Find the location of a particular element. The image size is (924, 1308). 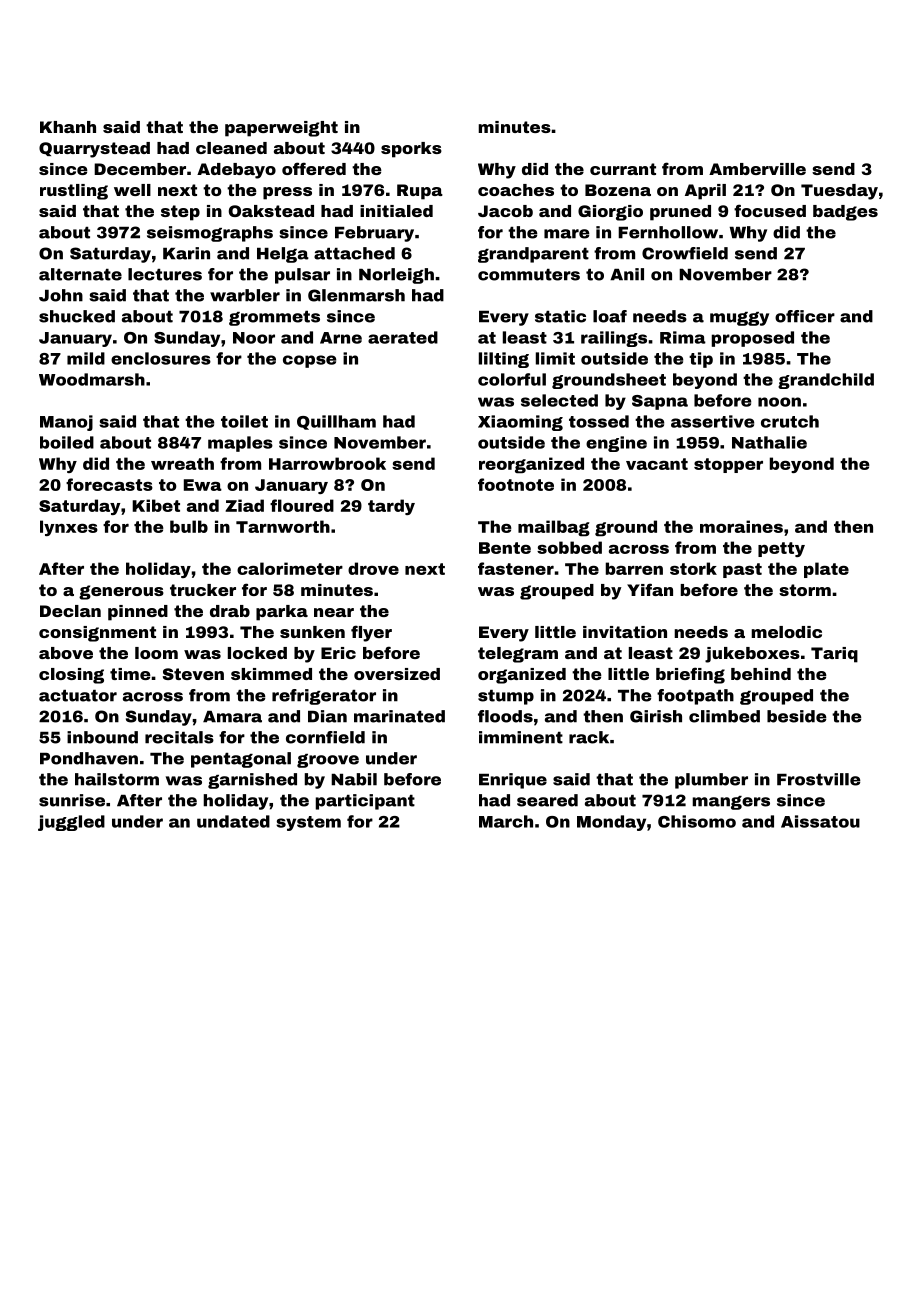

flyer is located at coordinates (371, 633).
